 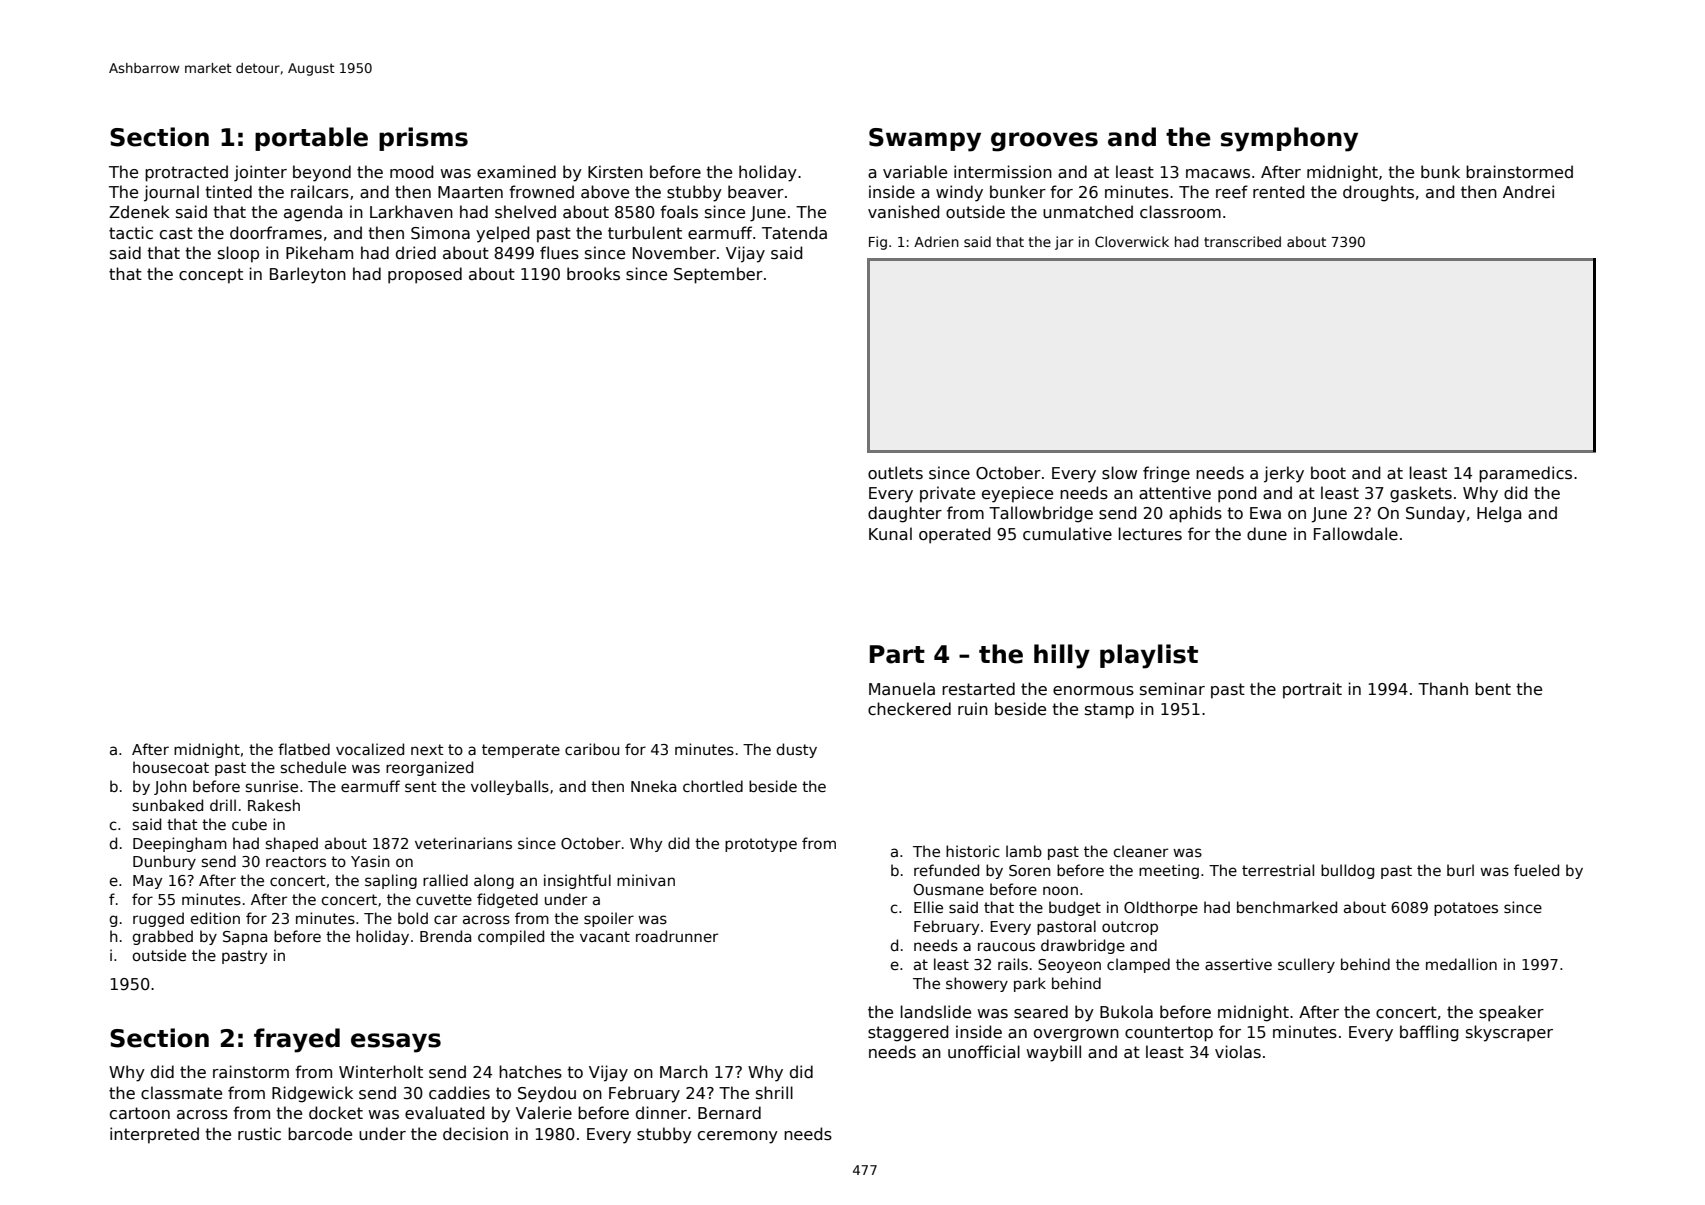 I want to click on violas, so click(x=1238, y=1051).
